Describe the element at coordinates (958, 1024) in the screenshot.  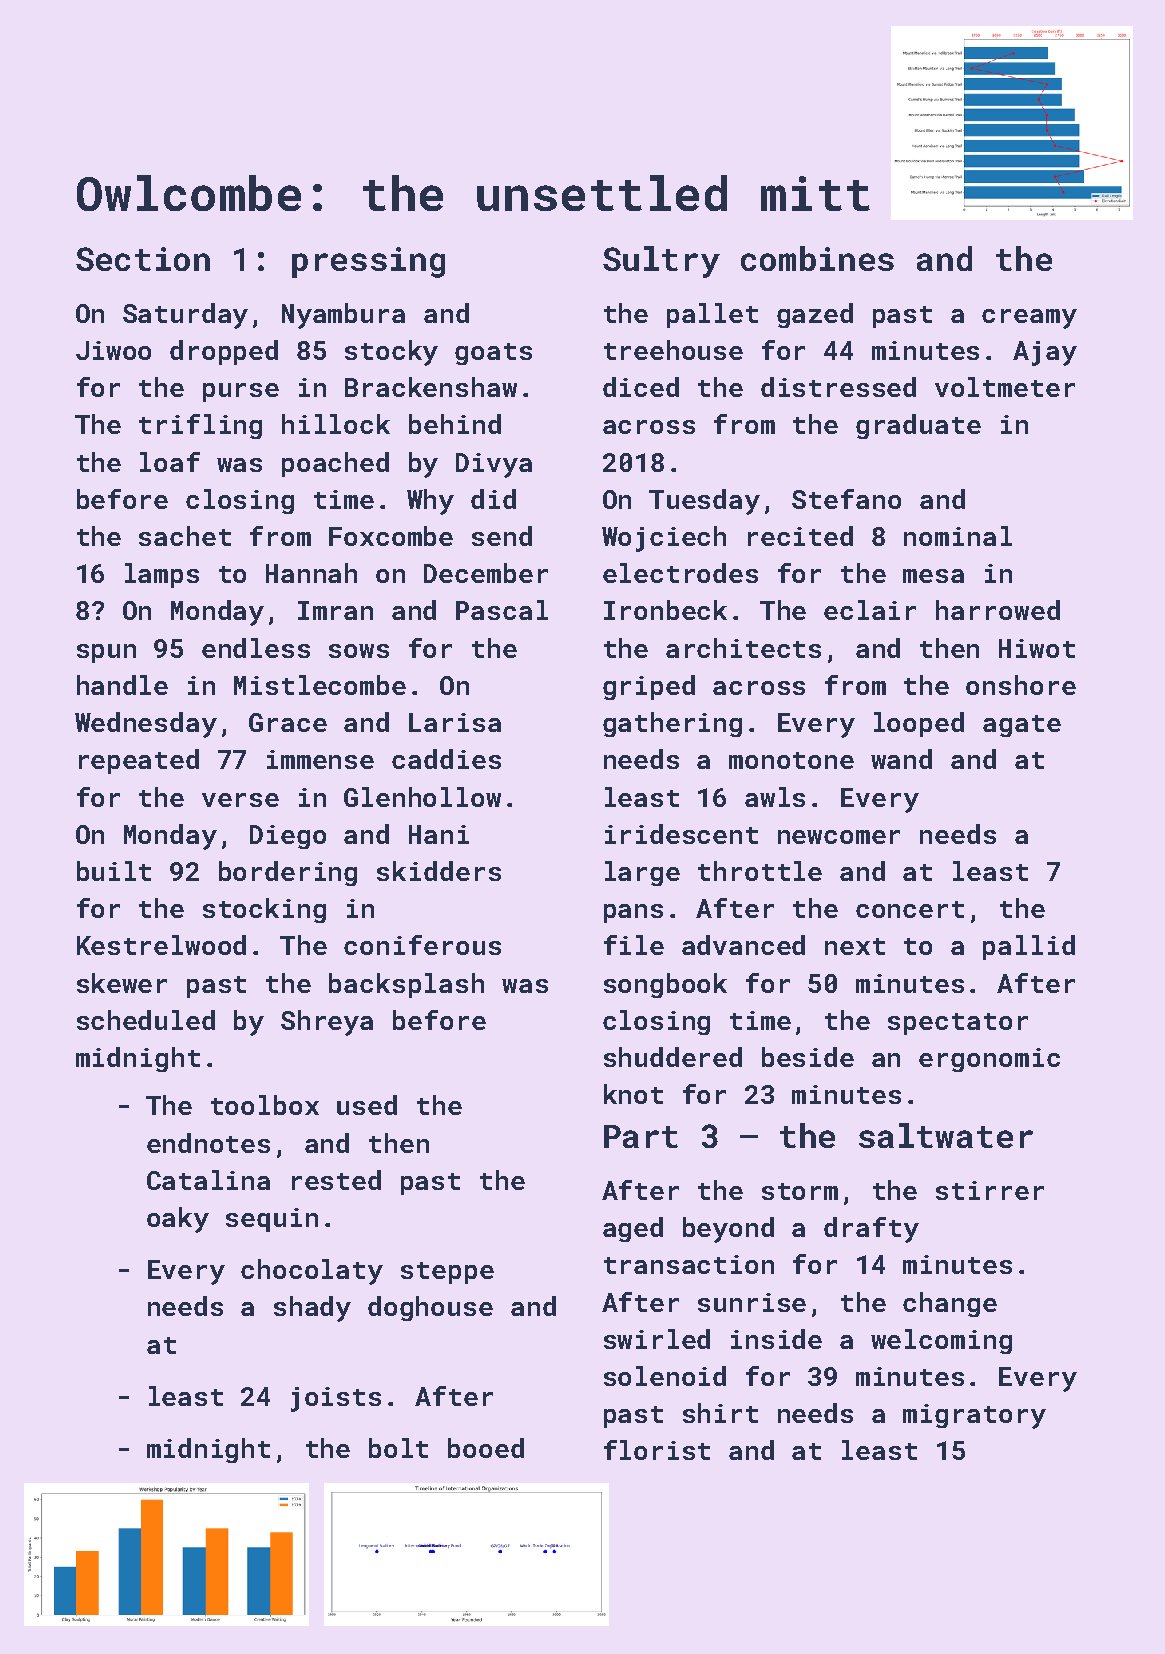
I see `spectator` at that location.
